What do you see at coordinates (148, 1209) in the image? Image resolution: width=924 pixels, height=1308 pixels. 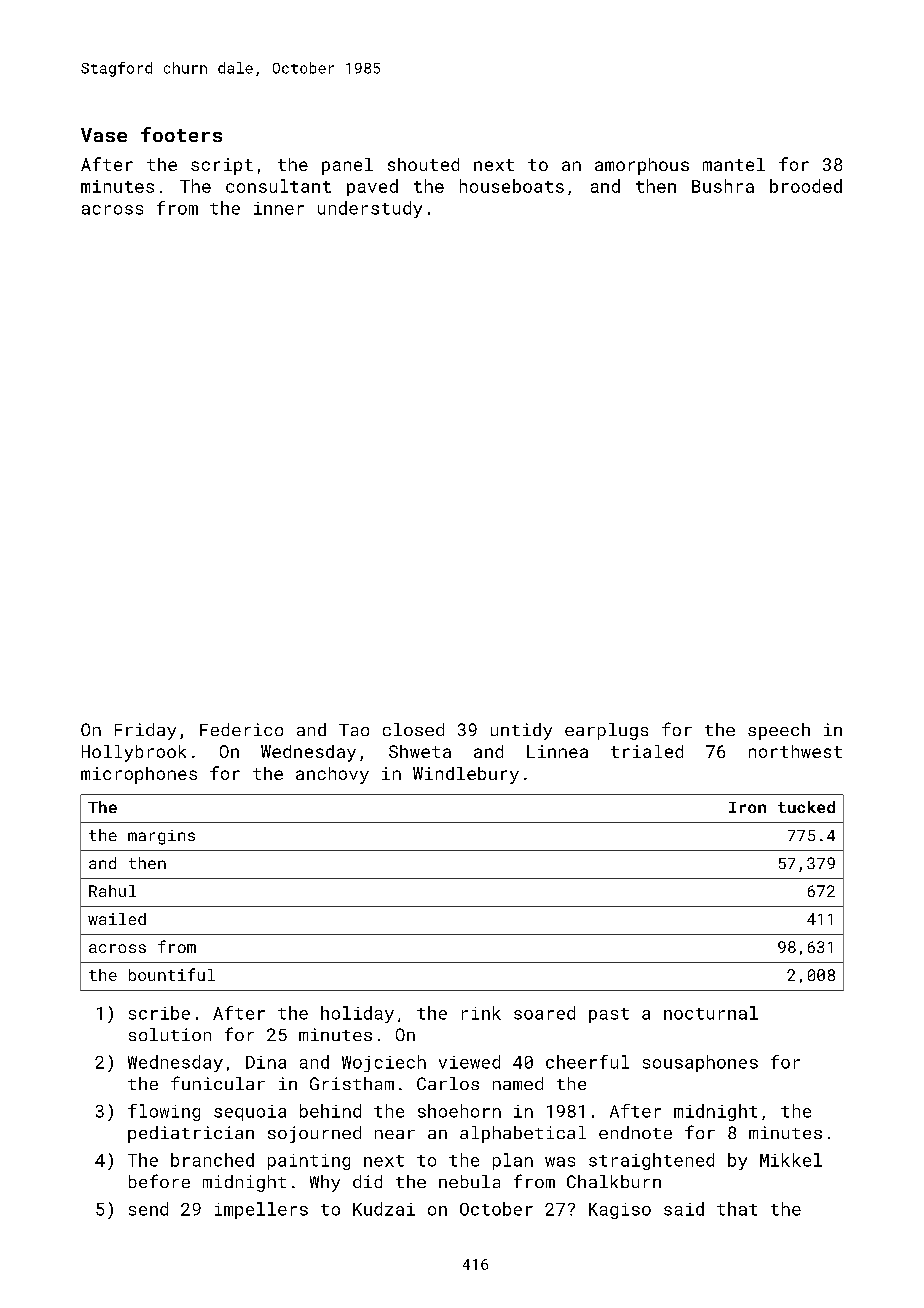 I see `send` at bounding box center [148, 1209].
